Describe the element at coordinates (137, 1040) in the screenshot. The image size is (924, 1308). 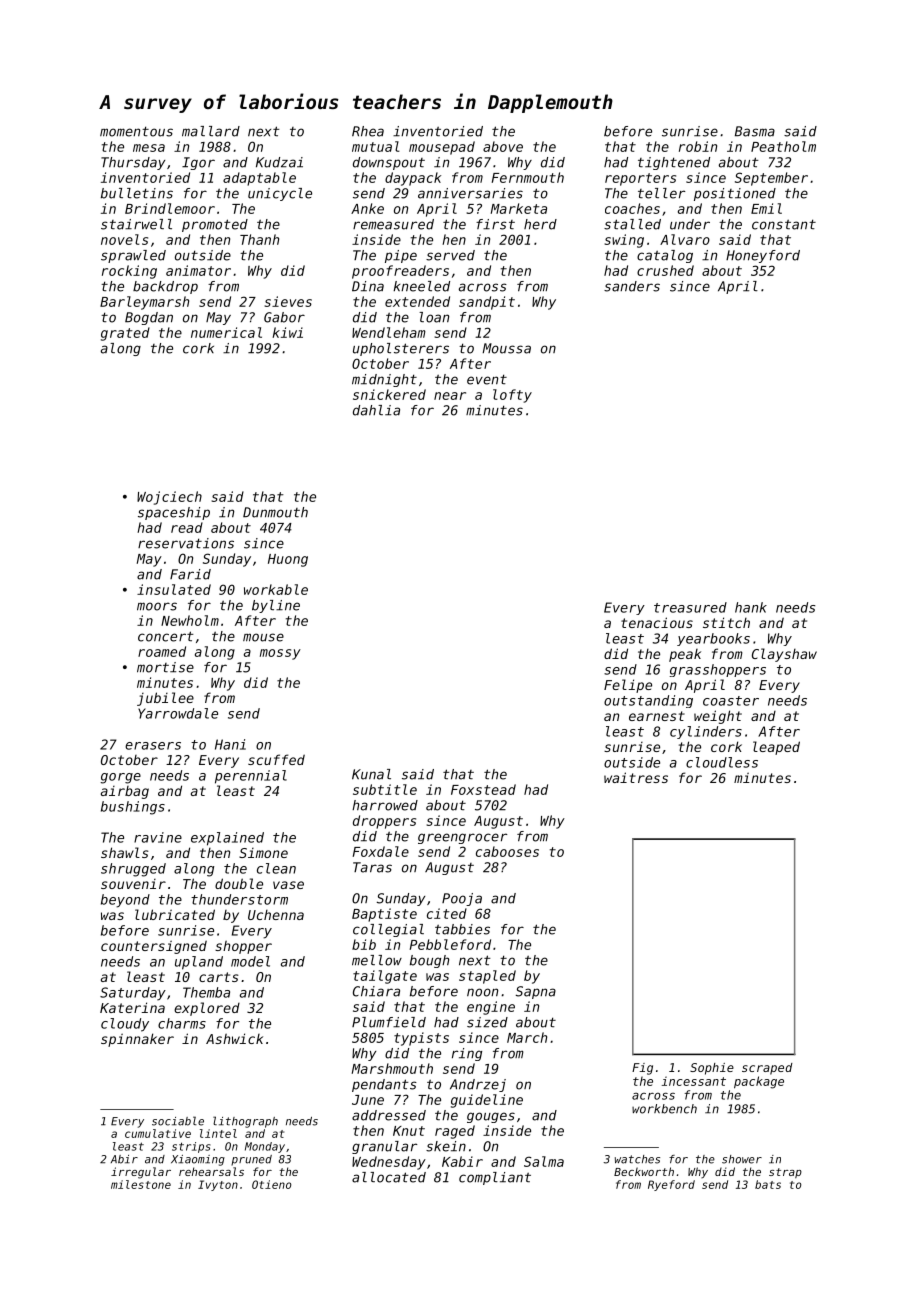
I see `spinnaker` at that location.
